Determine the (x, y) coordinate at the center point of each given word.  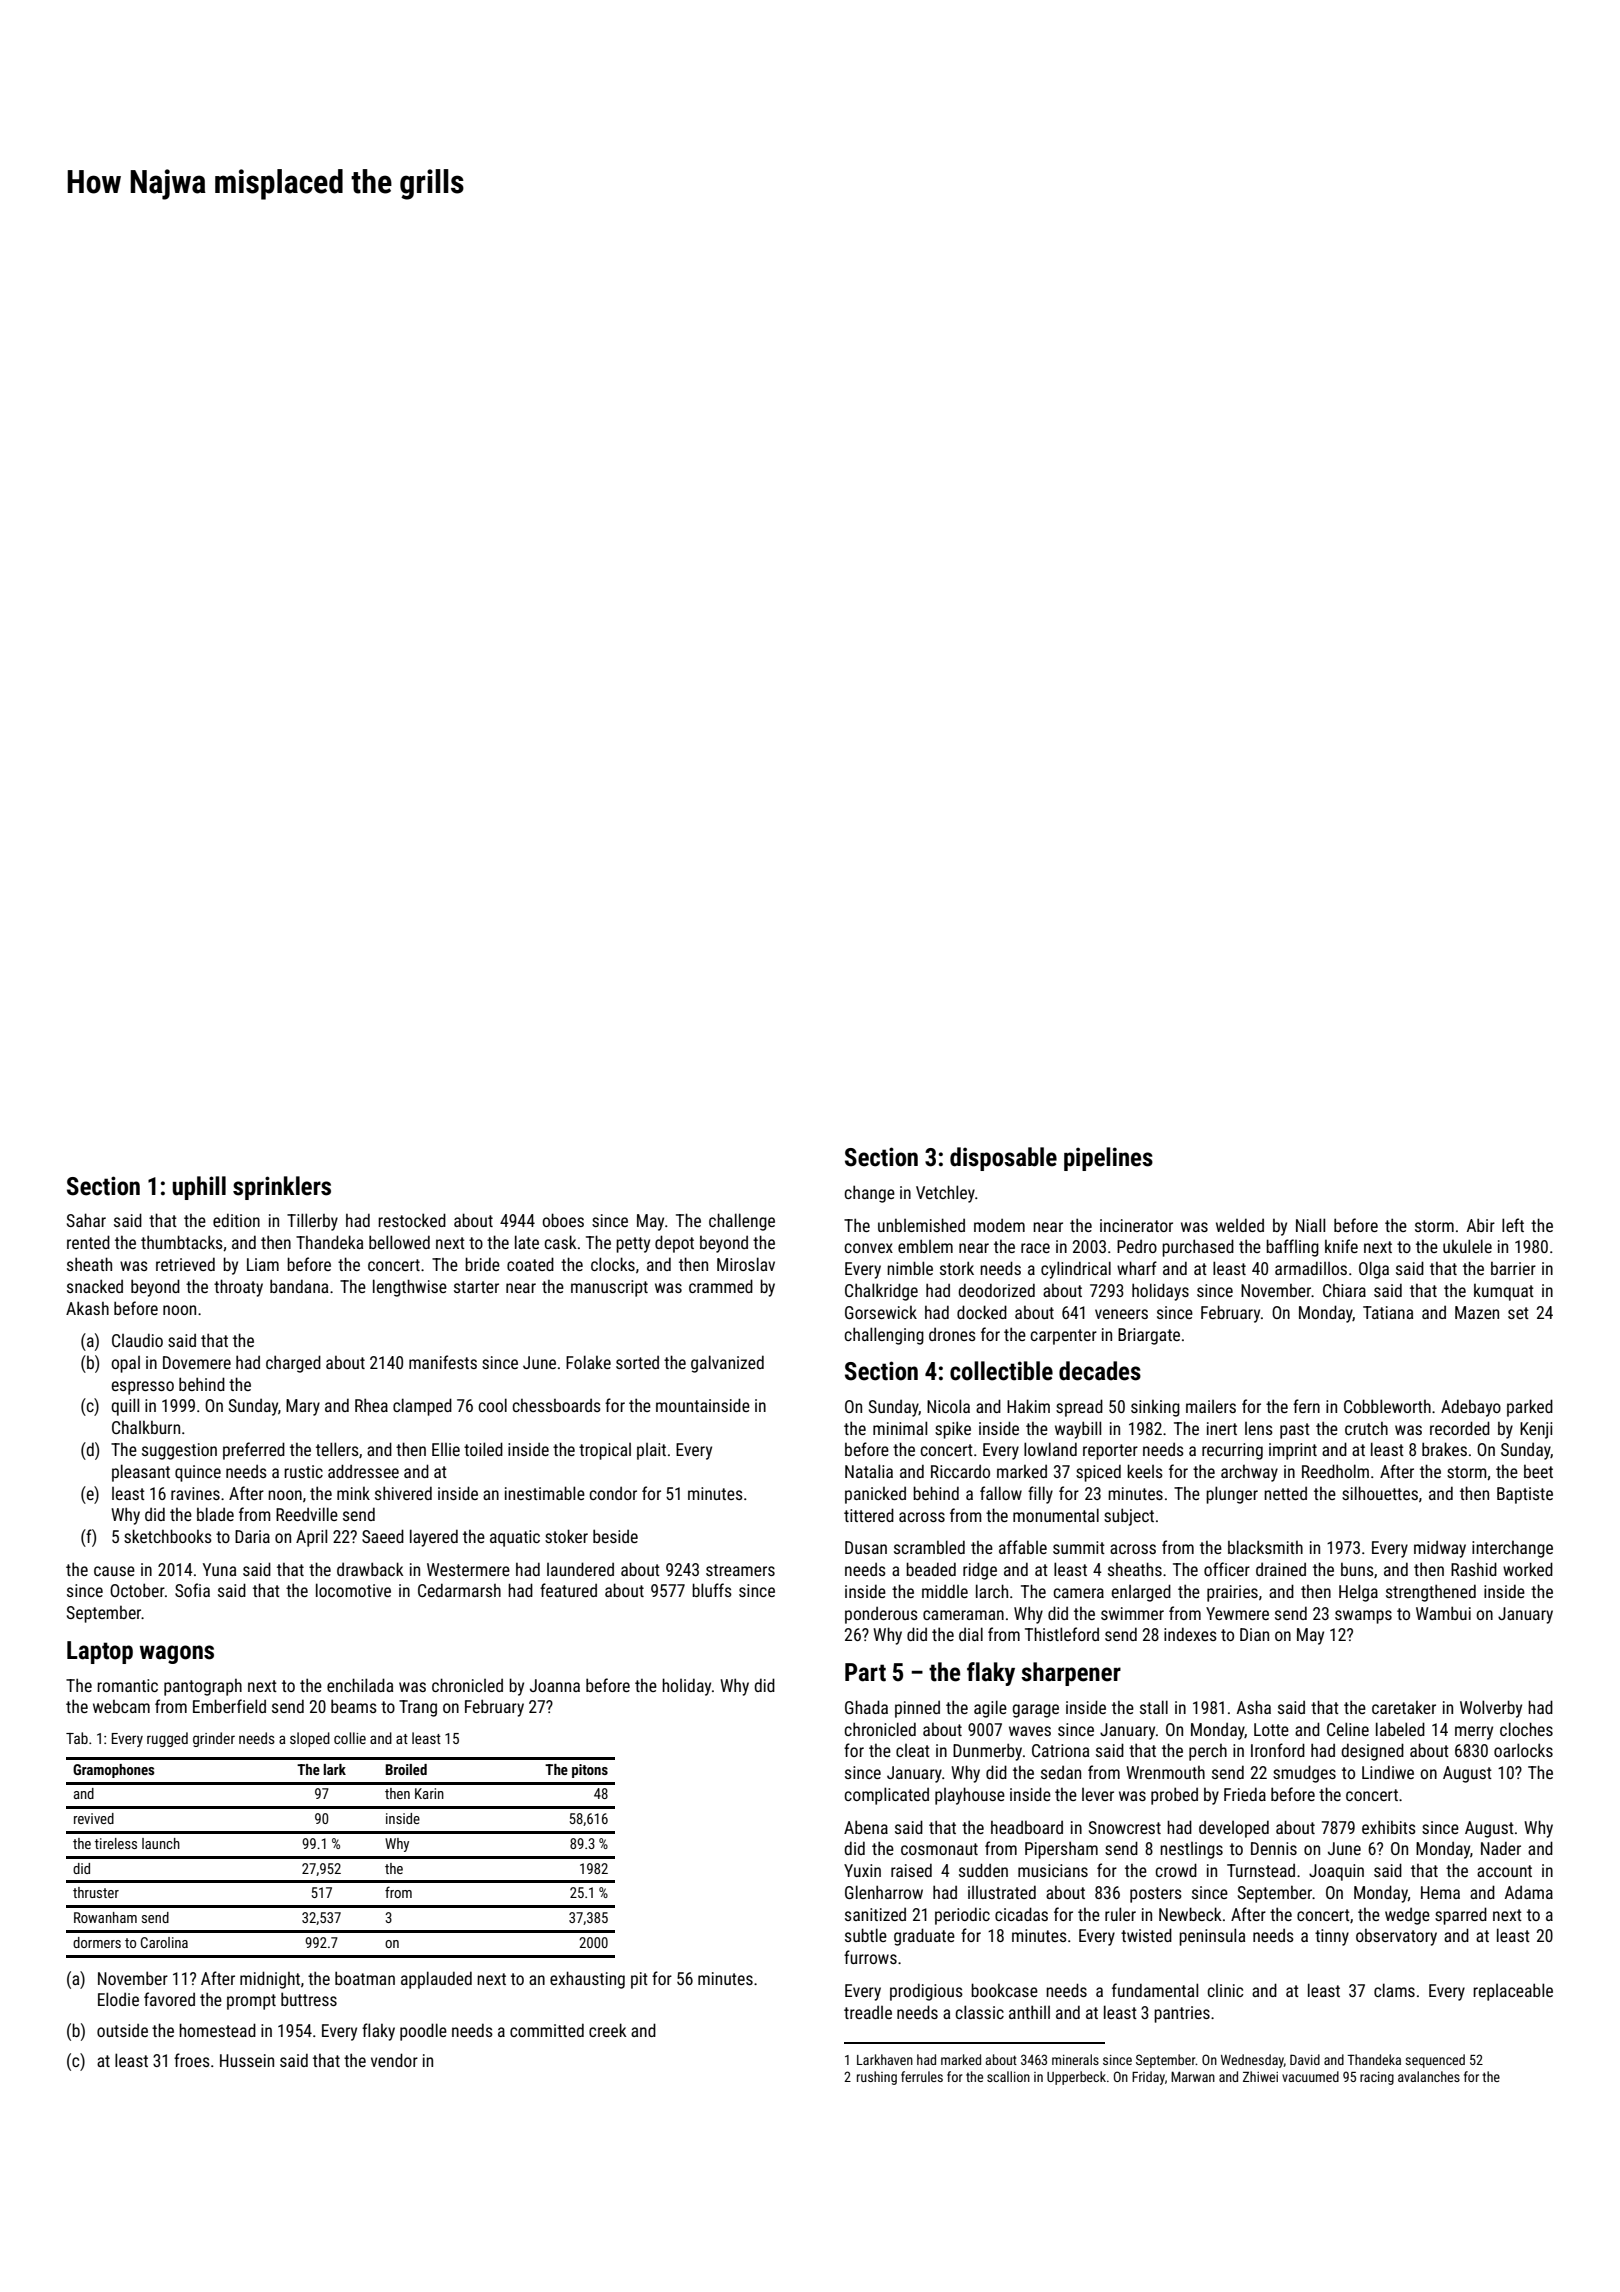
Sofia (192, 1590)
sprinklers (282, 1188)
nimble (910, 1268)
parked (1530, 1408)
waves (1030, 1731)
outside (122, 2030)
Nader (1501, 1848)
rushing (877, 2078)
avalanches (1429, 2076)
